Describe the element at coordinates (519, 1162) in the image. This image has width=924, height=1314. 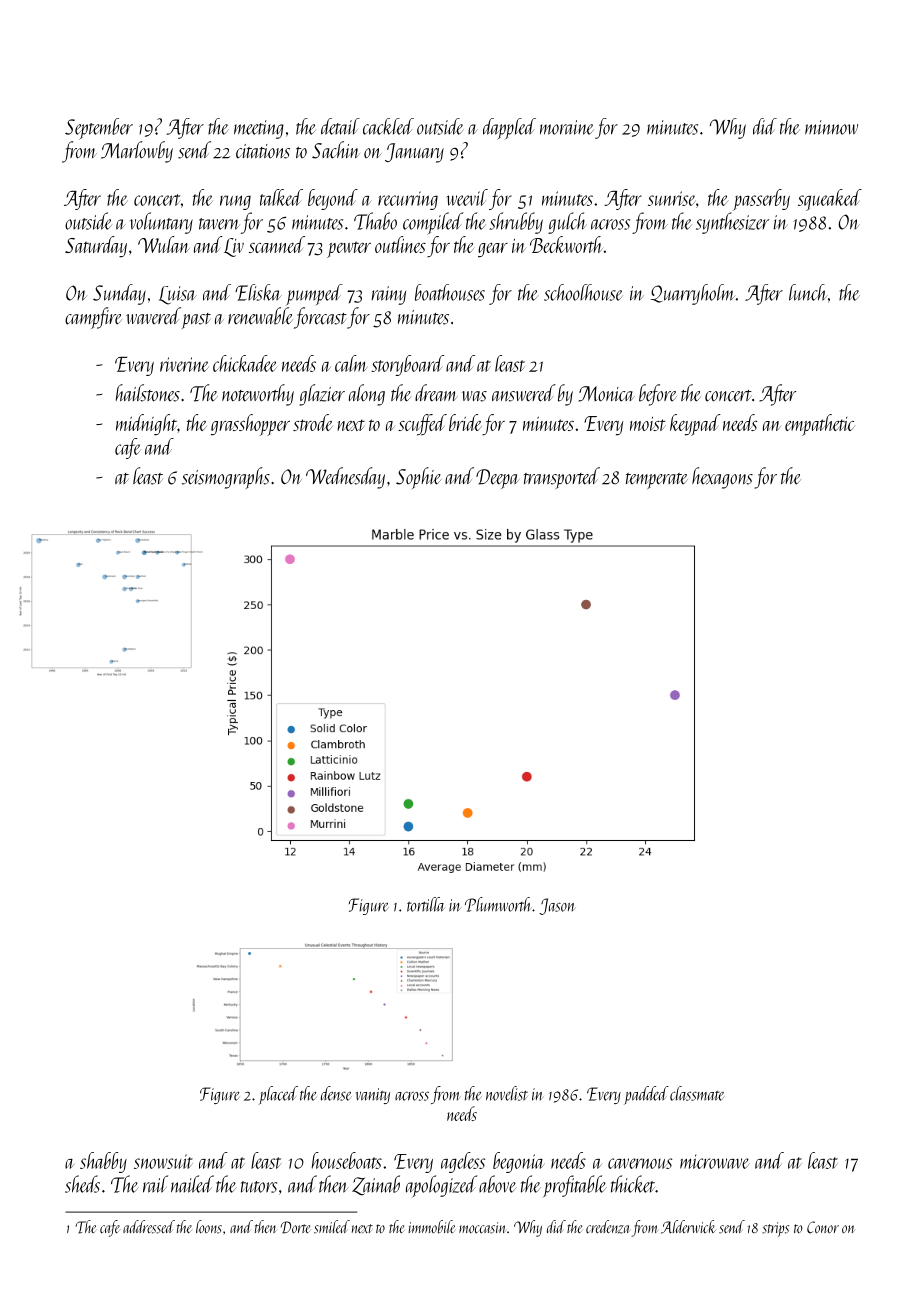
I see `begonia` at that location.
